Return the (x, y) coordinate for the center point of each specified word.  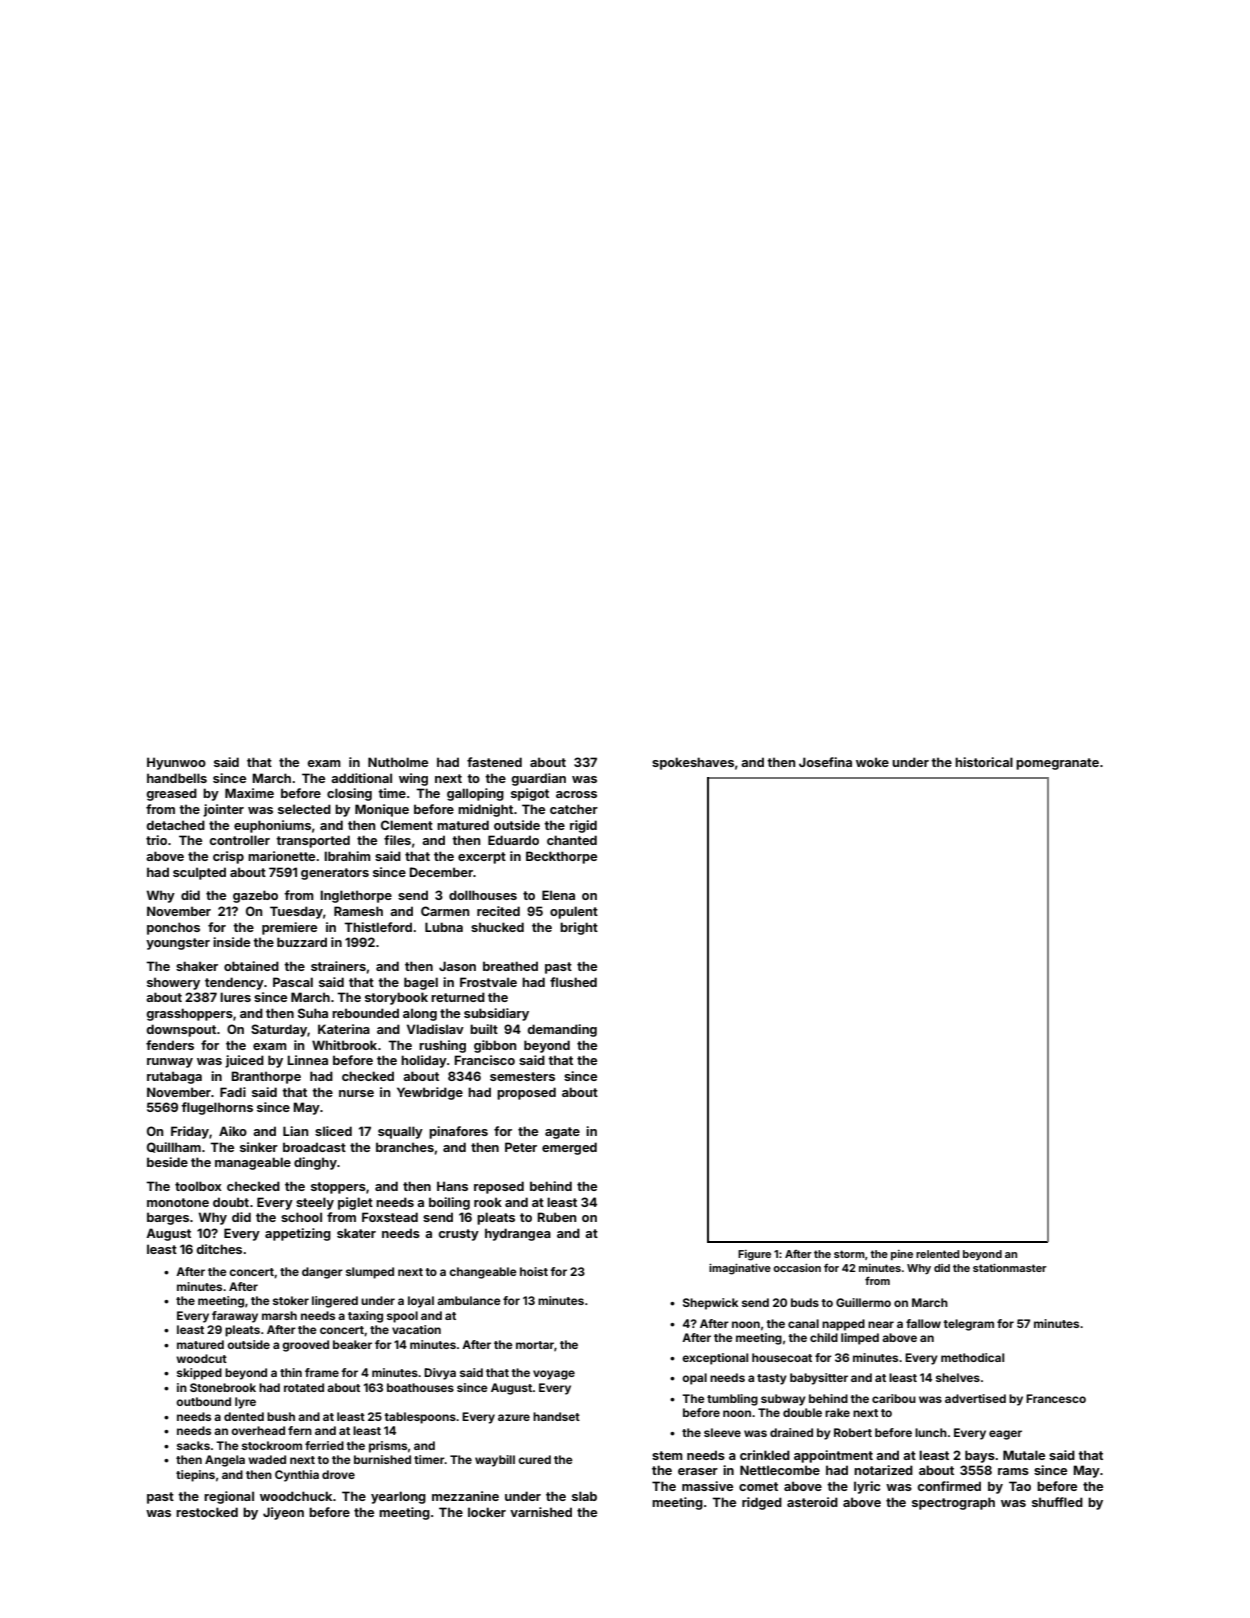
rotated (304, 1387)
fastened (494, 762)
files (397, 840)
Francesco (1056, 1398)
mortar (535, 1345)
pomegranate (1057, 764)
